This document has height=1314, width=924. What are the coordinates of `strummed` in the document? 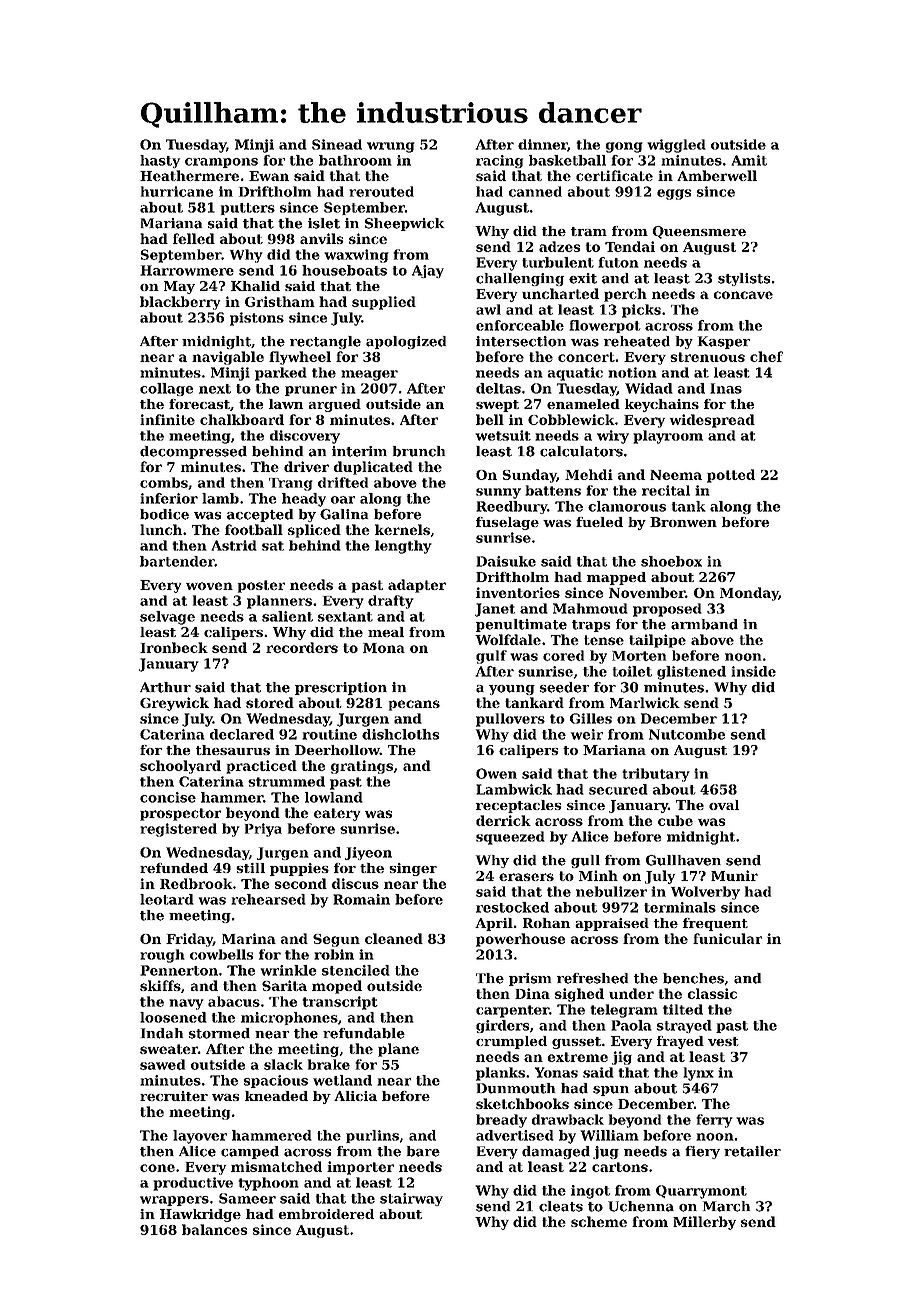 It's located at (286, 781).
